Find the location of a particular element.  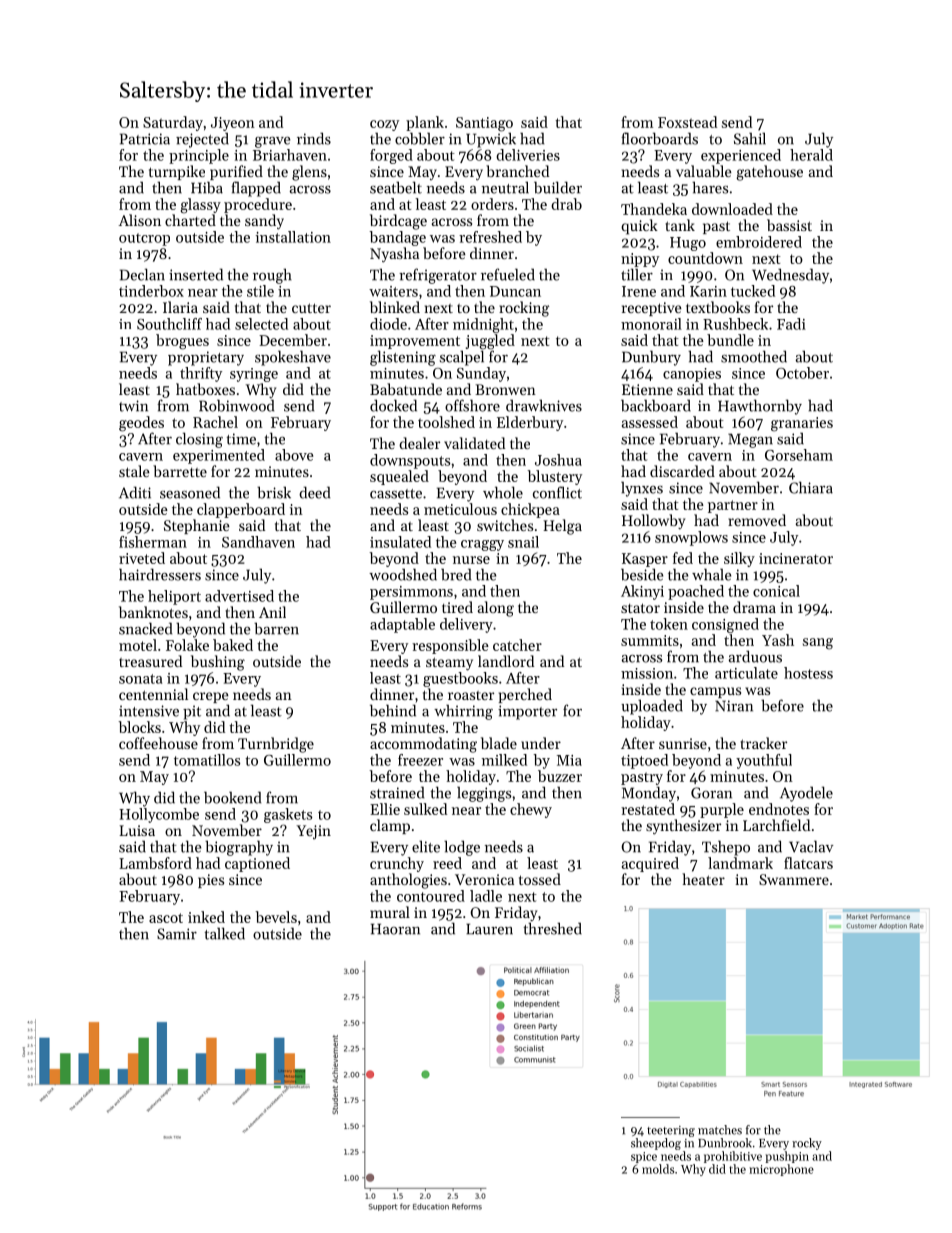

prohibitive is located at coordinates (733, 1157).
